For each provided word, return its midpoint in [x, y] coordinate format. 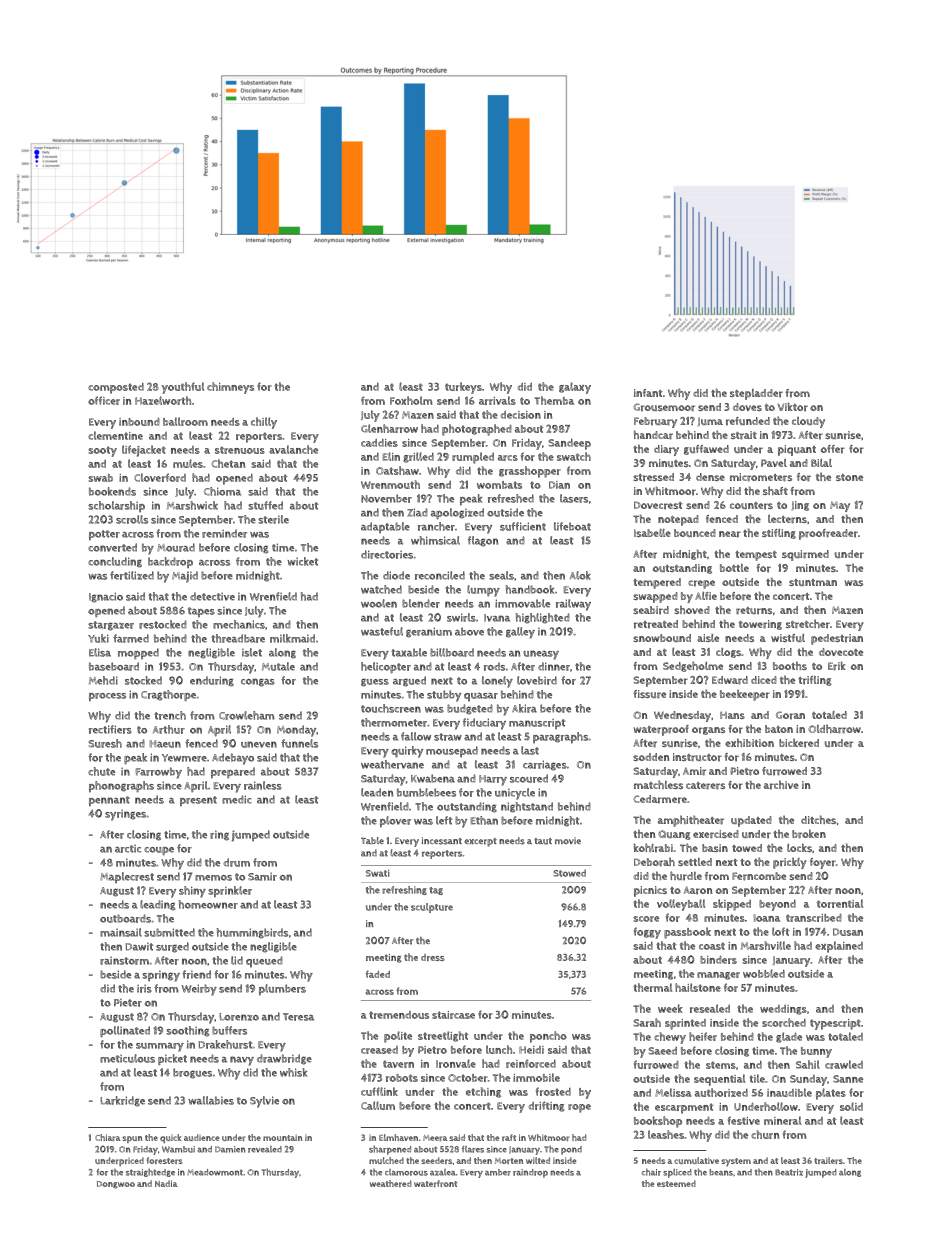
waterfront [435, 1183]
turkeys [463, 388]
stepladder [756, 394]
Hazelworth [163, 400]
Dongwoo [116, 1185]
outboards [125, 918]
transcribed [814, 918]
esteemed [676, 1183]
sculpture [432, 908]
